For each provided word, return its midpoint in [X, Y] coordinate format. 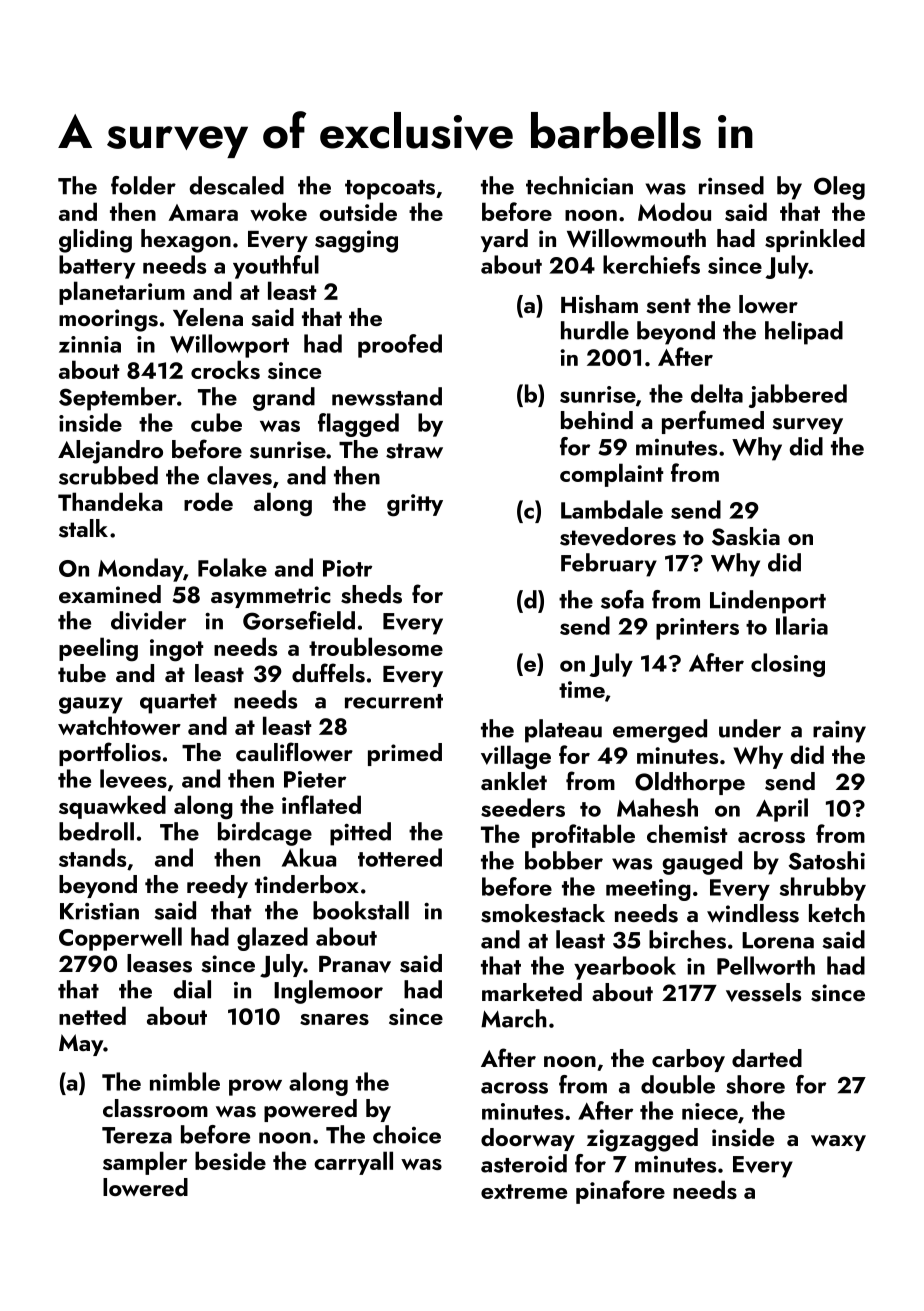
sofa [622, 599]
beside [230, 1160]
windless [753, 913]
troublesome [376, 646]
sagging [356, 241]
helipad [804, 333]
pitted [360, 834]
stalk [83, 528]
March [514, 1018]
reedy [217, 886]
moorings [108, 320]
